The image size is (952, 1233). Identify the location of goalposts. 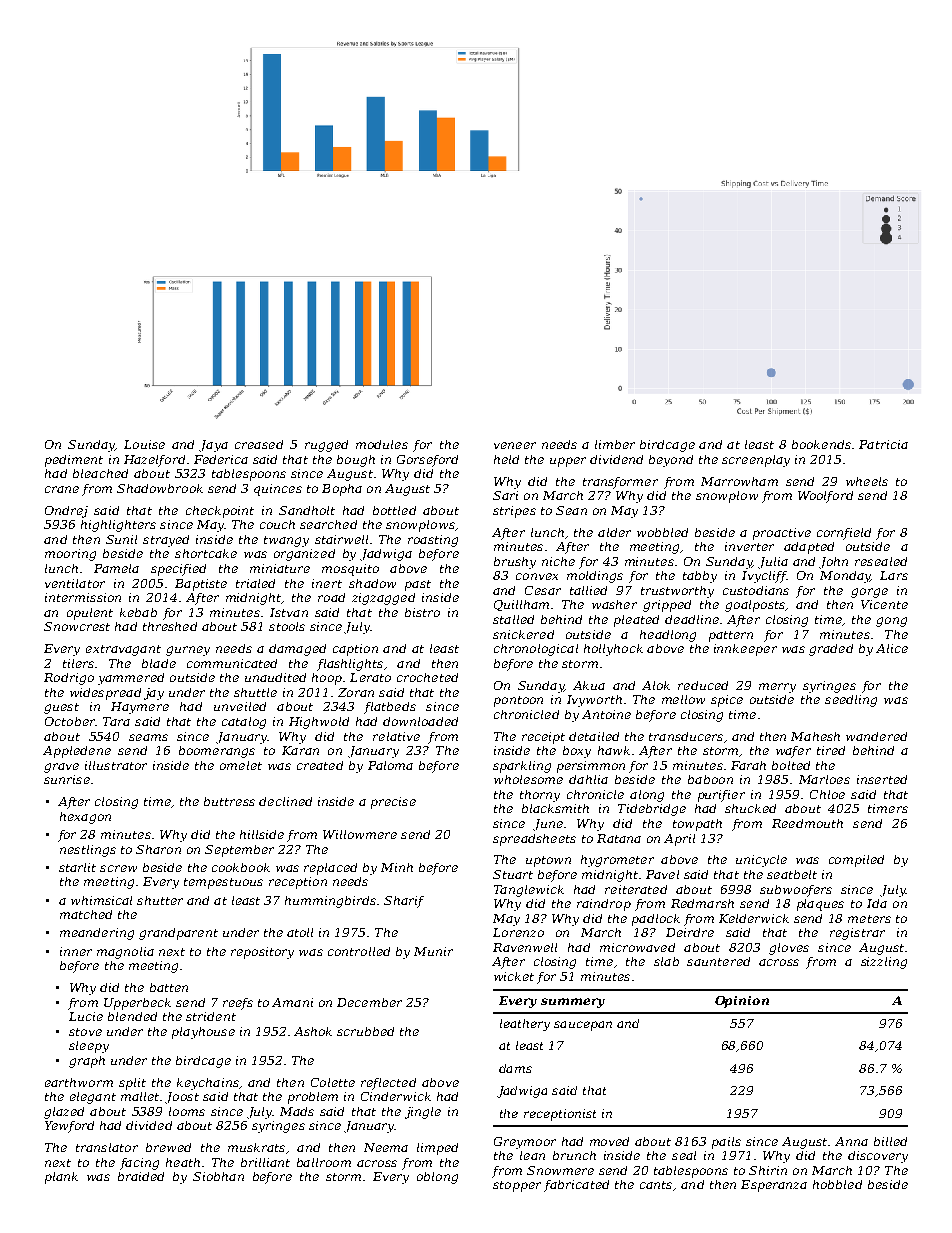
(755, 606).
